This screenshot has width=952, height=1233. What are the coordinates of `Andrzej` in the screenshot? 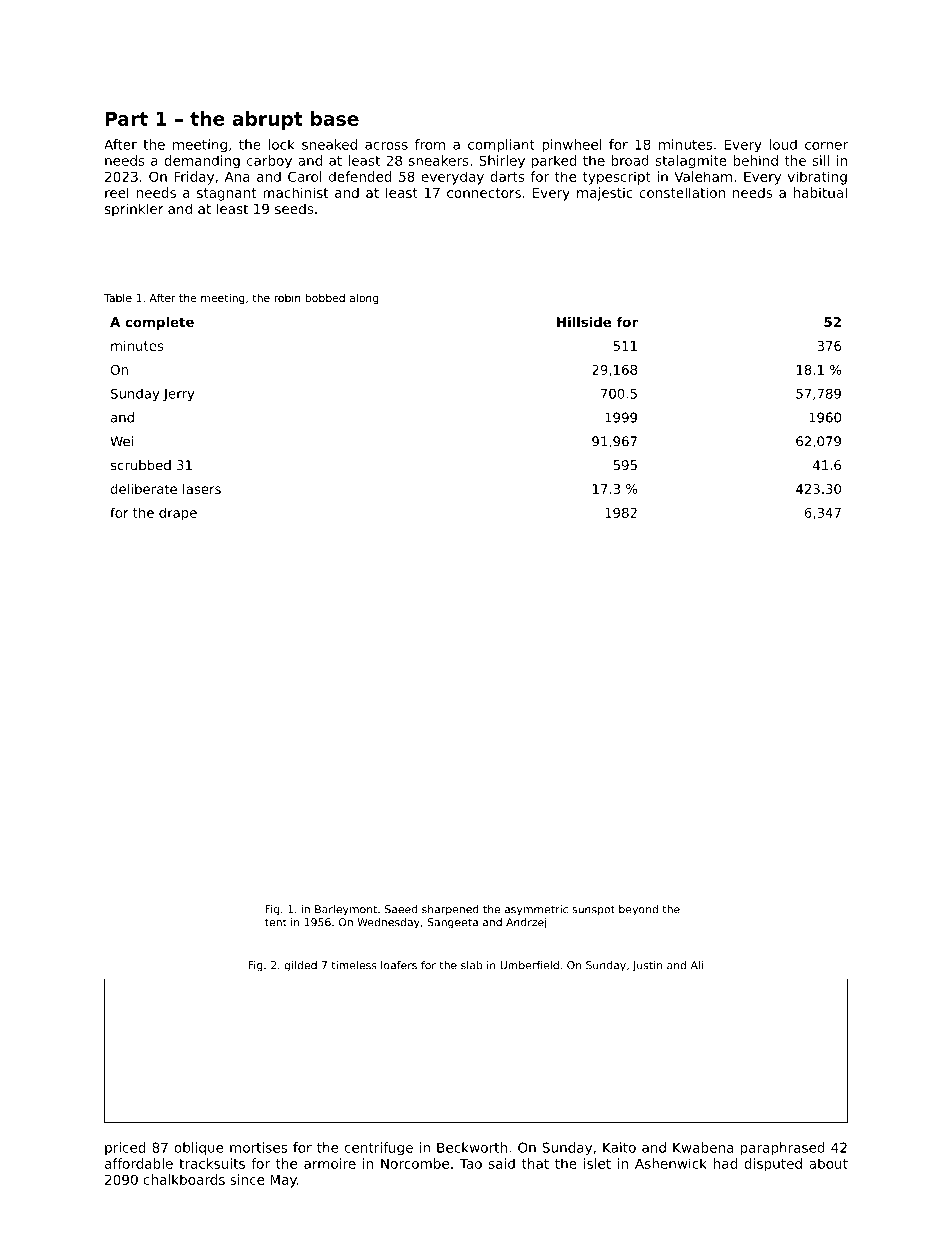 It's located at (526, 923).
